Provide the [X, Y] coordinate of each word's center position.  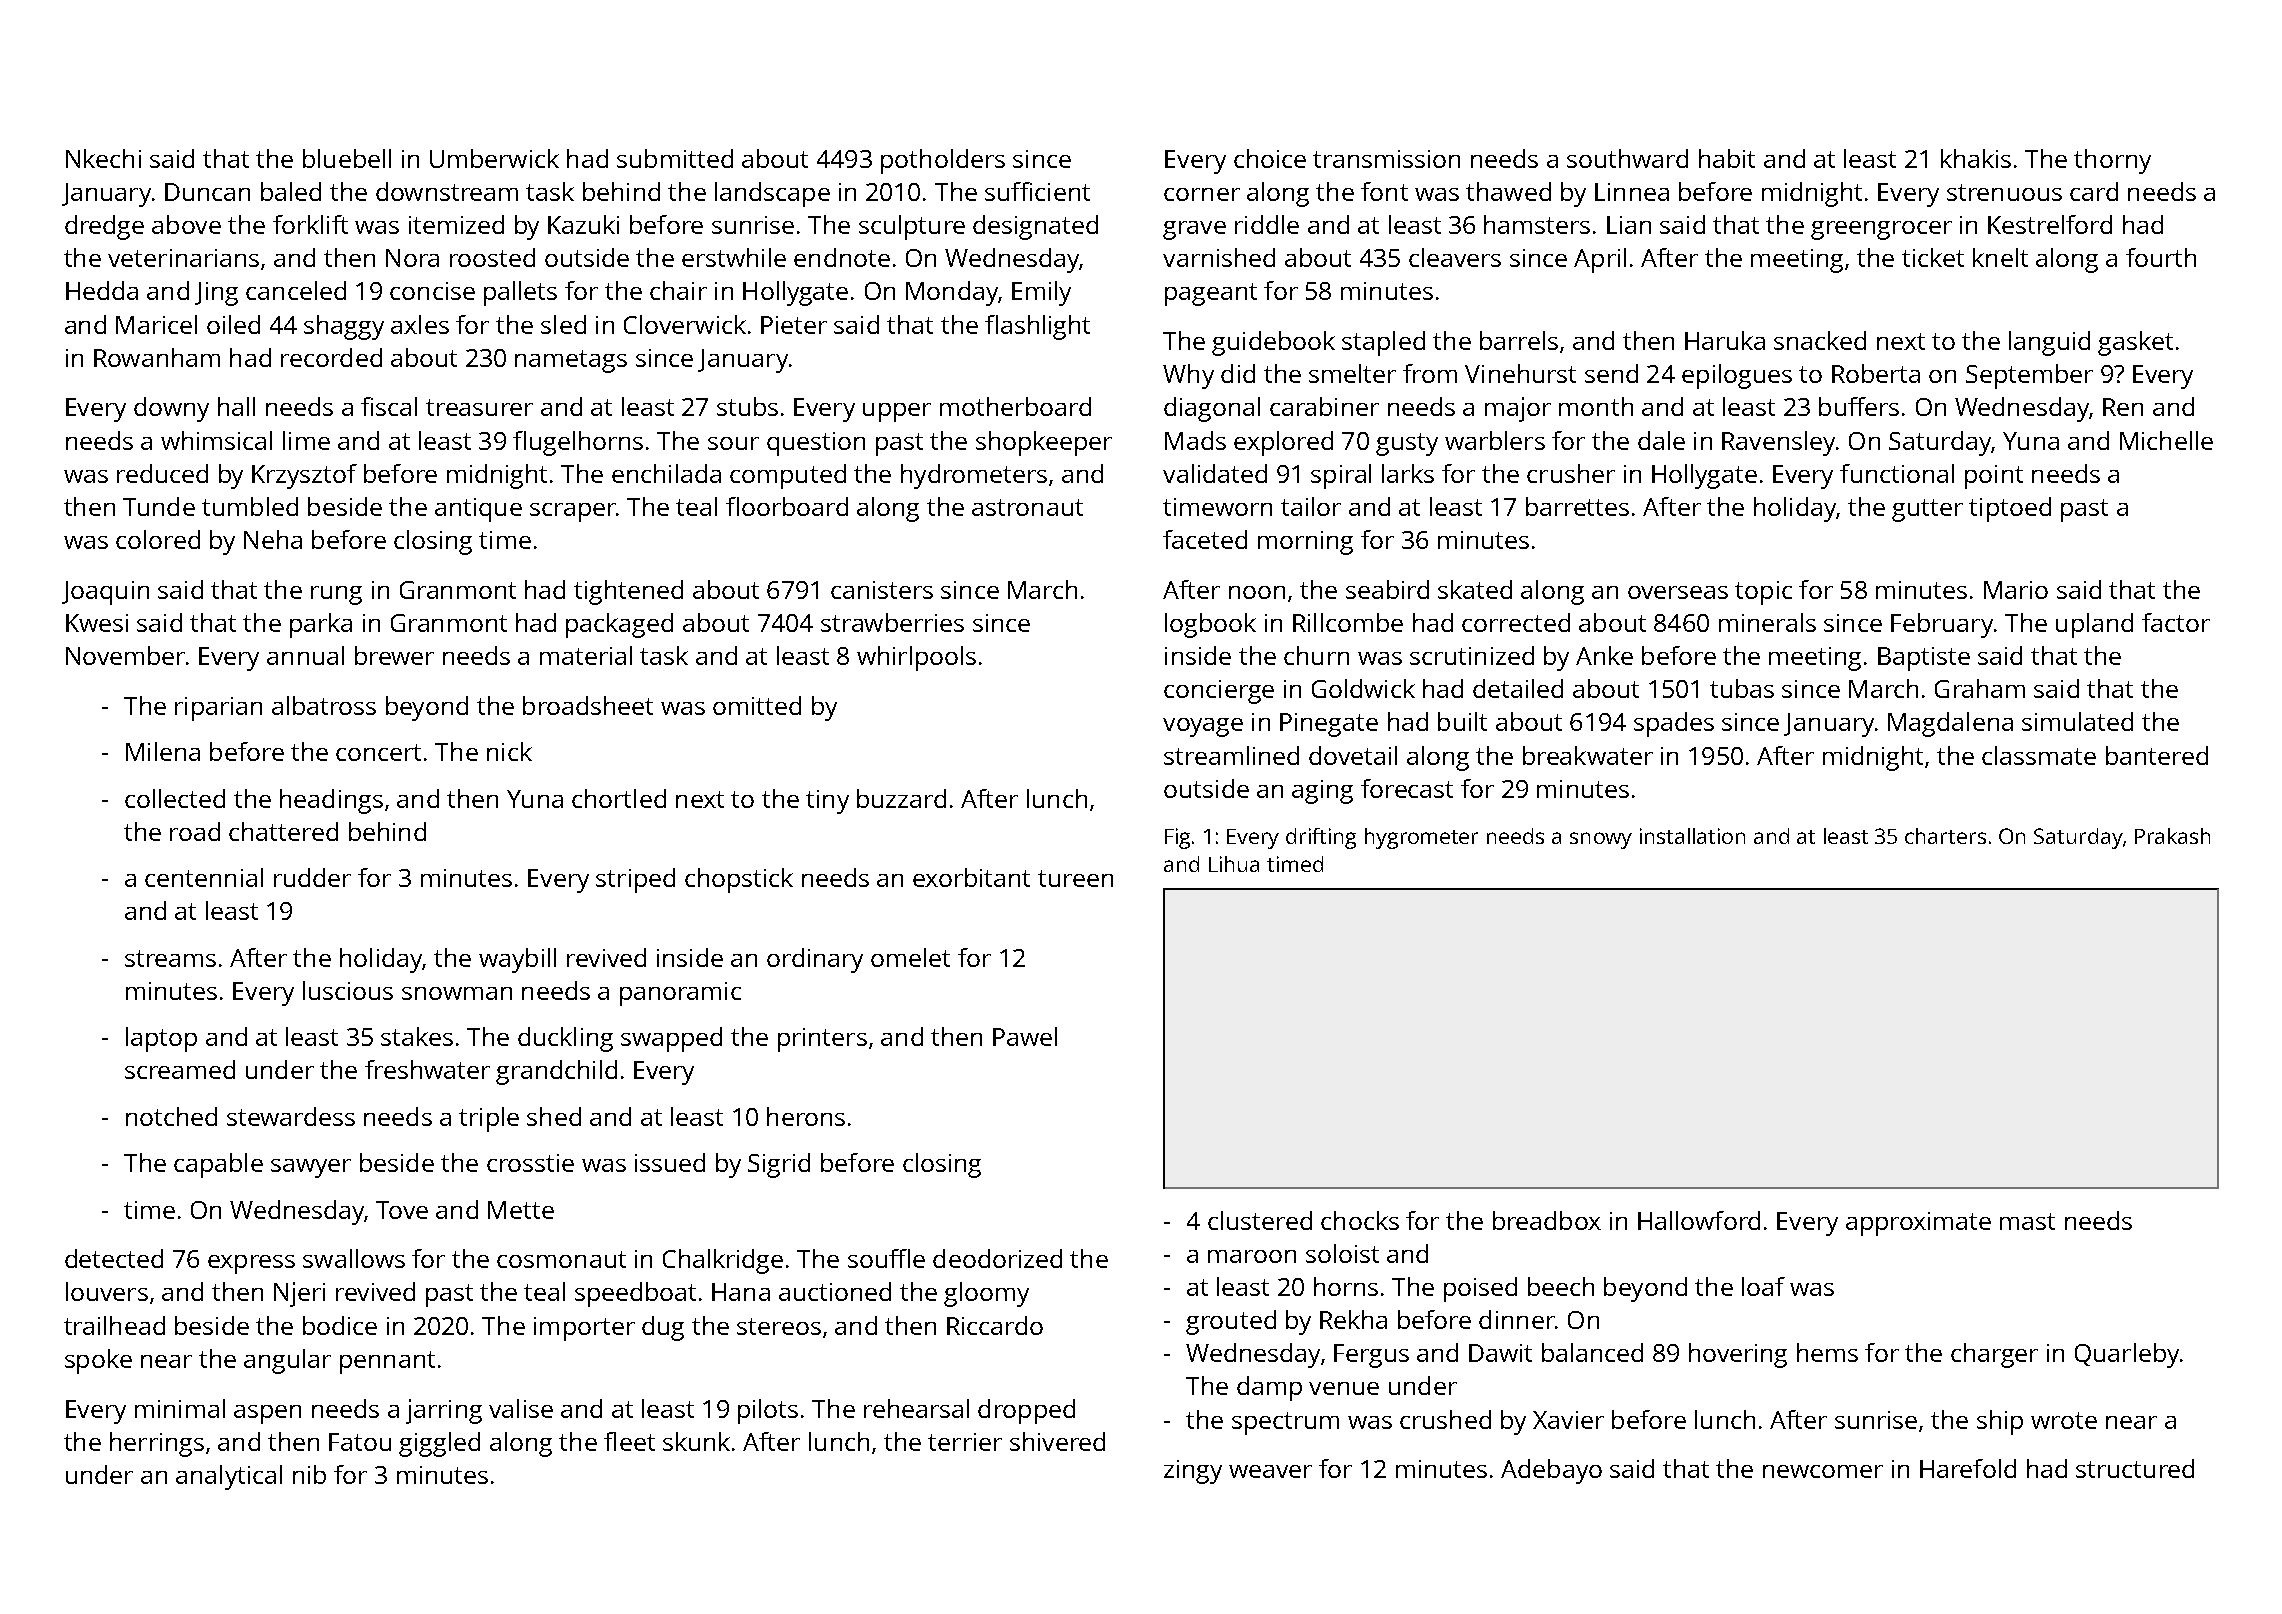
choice [1270, 158]
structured [2135, 1468]
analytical [229, 1477]
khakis [1976, 158]
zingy [1193, 1472]
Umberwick [494, 158]
